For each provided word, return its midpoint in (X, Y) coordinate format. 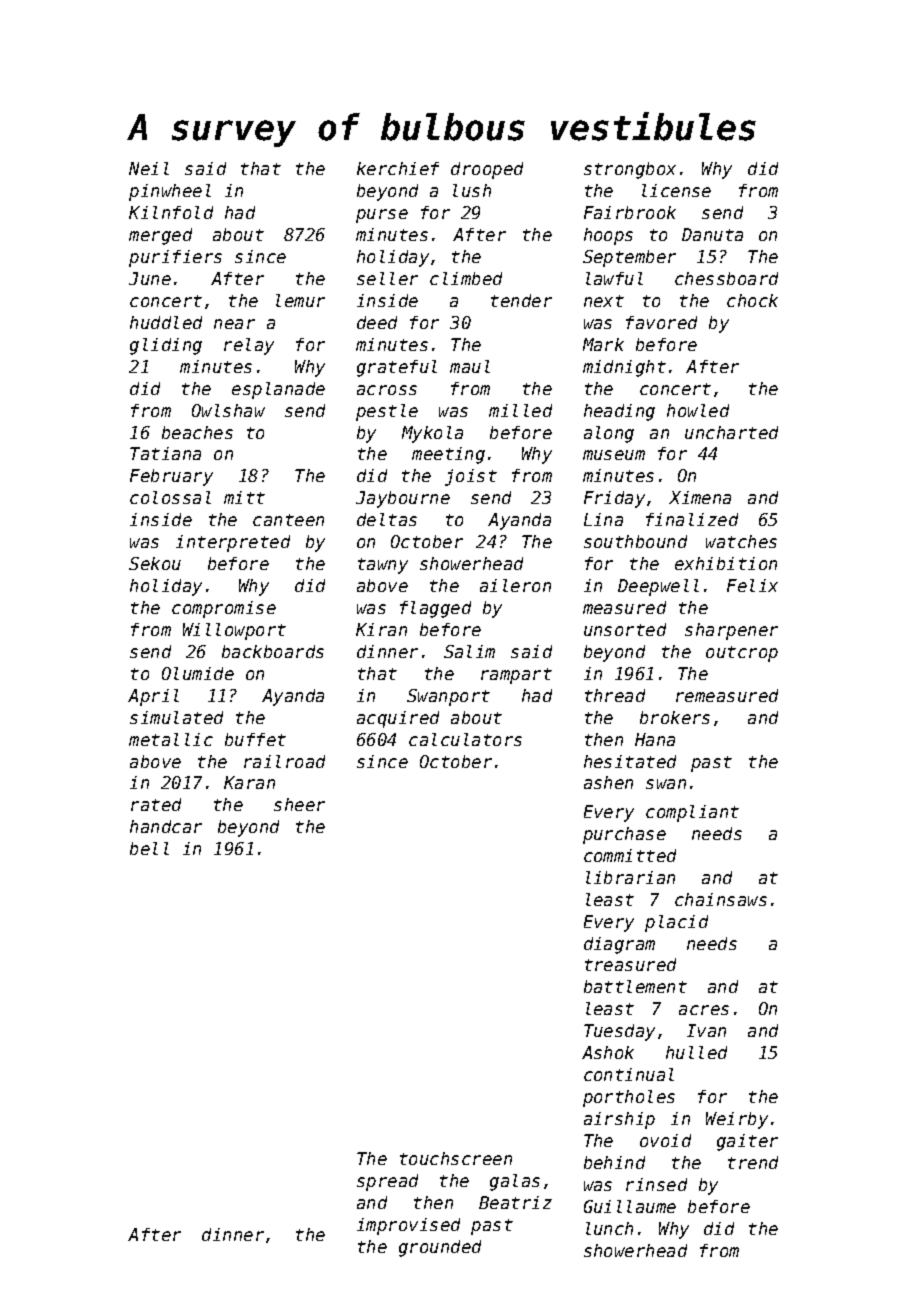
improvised (408, 1226)
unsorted (625, 629)
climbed (466, 278)
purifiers (175, 258)
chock (752, 300)
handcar (166, 826)
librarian (630, 877)
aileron (515, 585)
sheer (299, 804)
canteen (288, 520)
